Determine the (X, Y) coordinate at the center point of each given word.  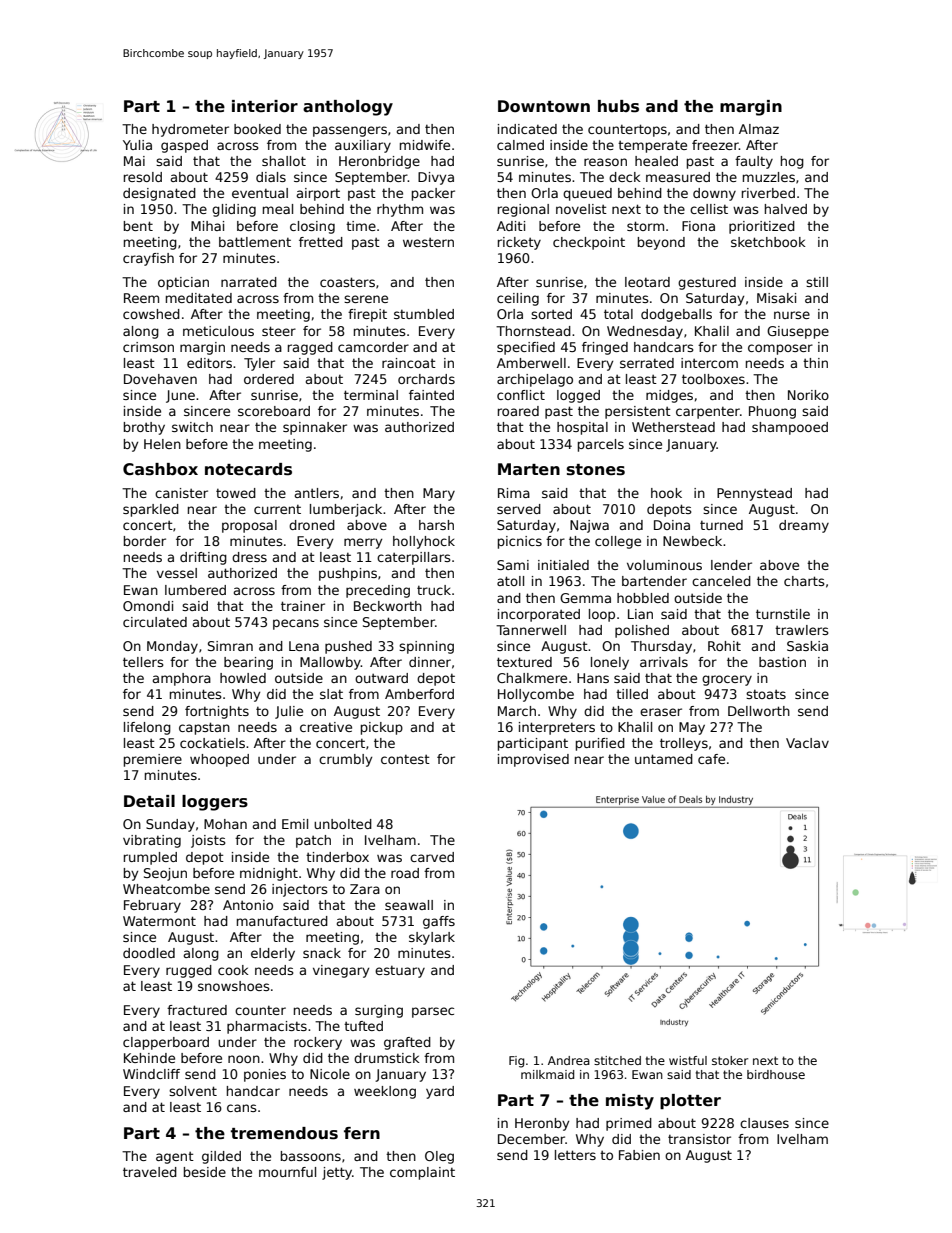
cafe (711, 759)
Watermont (159, 921)
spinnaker (315, 428)
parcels (601, 445)
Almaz (759, 129)
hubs (618, 106)
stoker (730, 1060)
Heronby (542, 1124)
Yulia (137, 145)
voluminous (664, 565)
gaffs (439, 922)
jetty (337, 1173)
